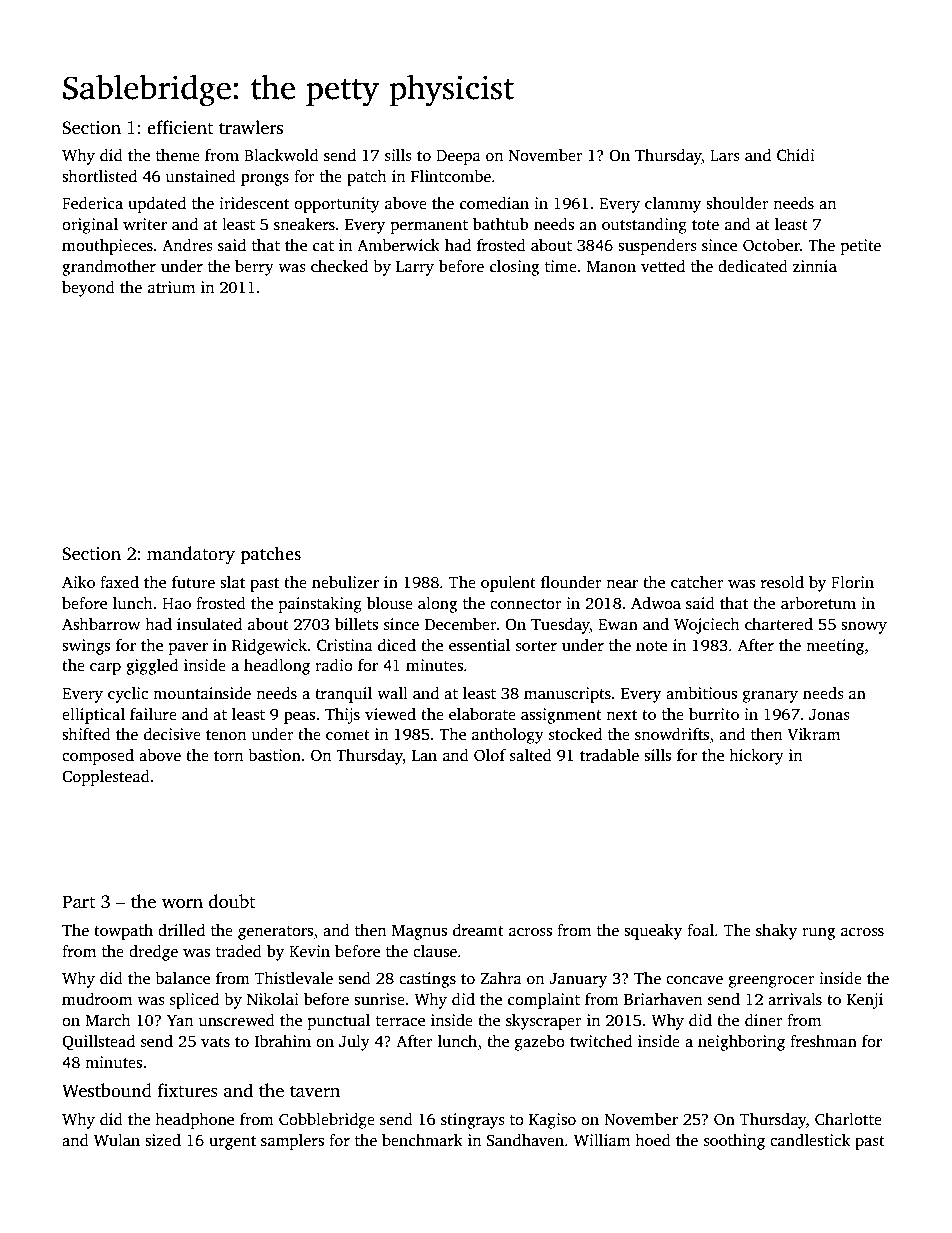 The image size is (952, 1233). I want to click on nebulizer, so click(345, 582).
